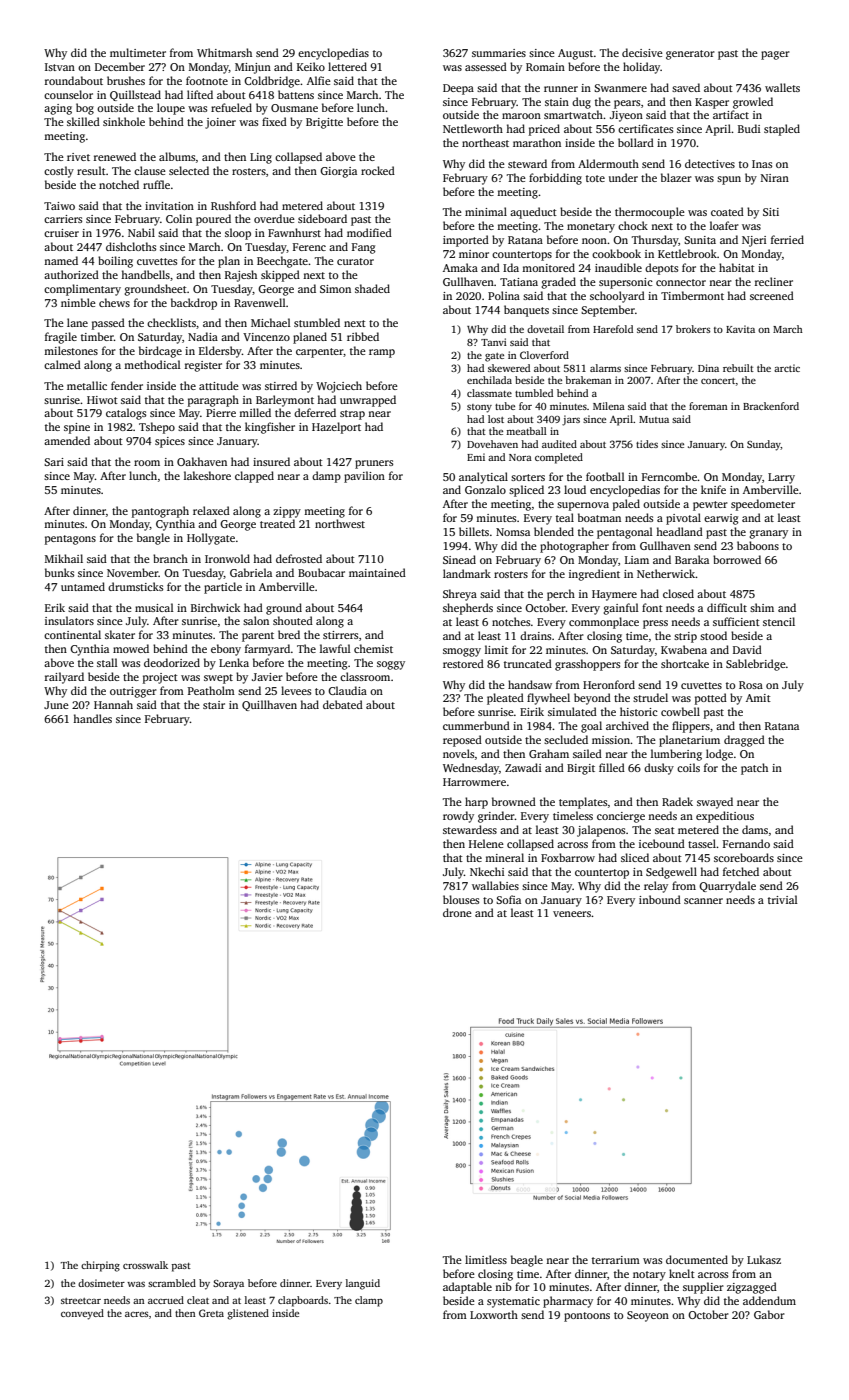 The width and height of the screenshot is (849, 1400). Describe the element at coordinates (499, 53) in the screenshot. I see `summaries` at that location.
